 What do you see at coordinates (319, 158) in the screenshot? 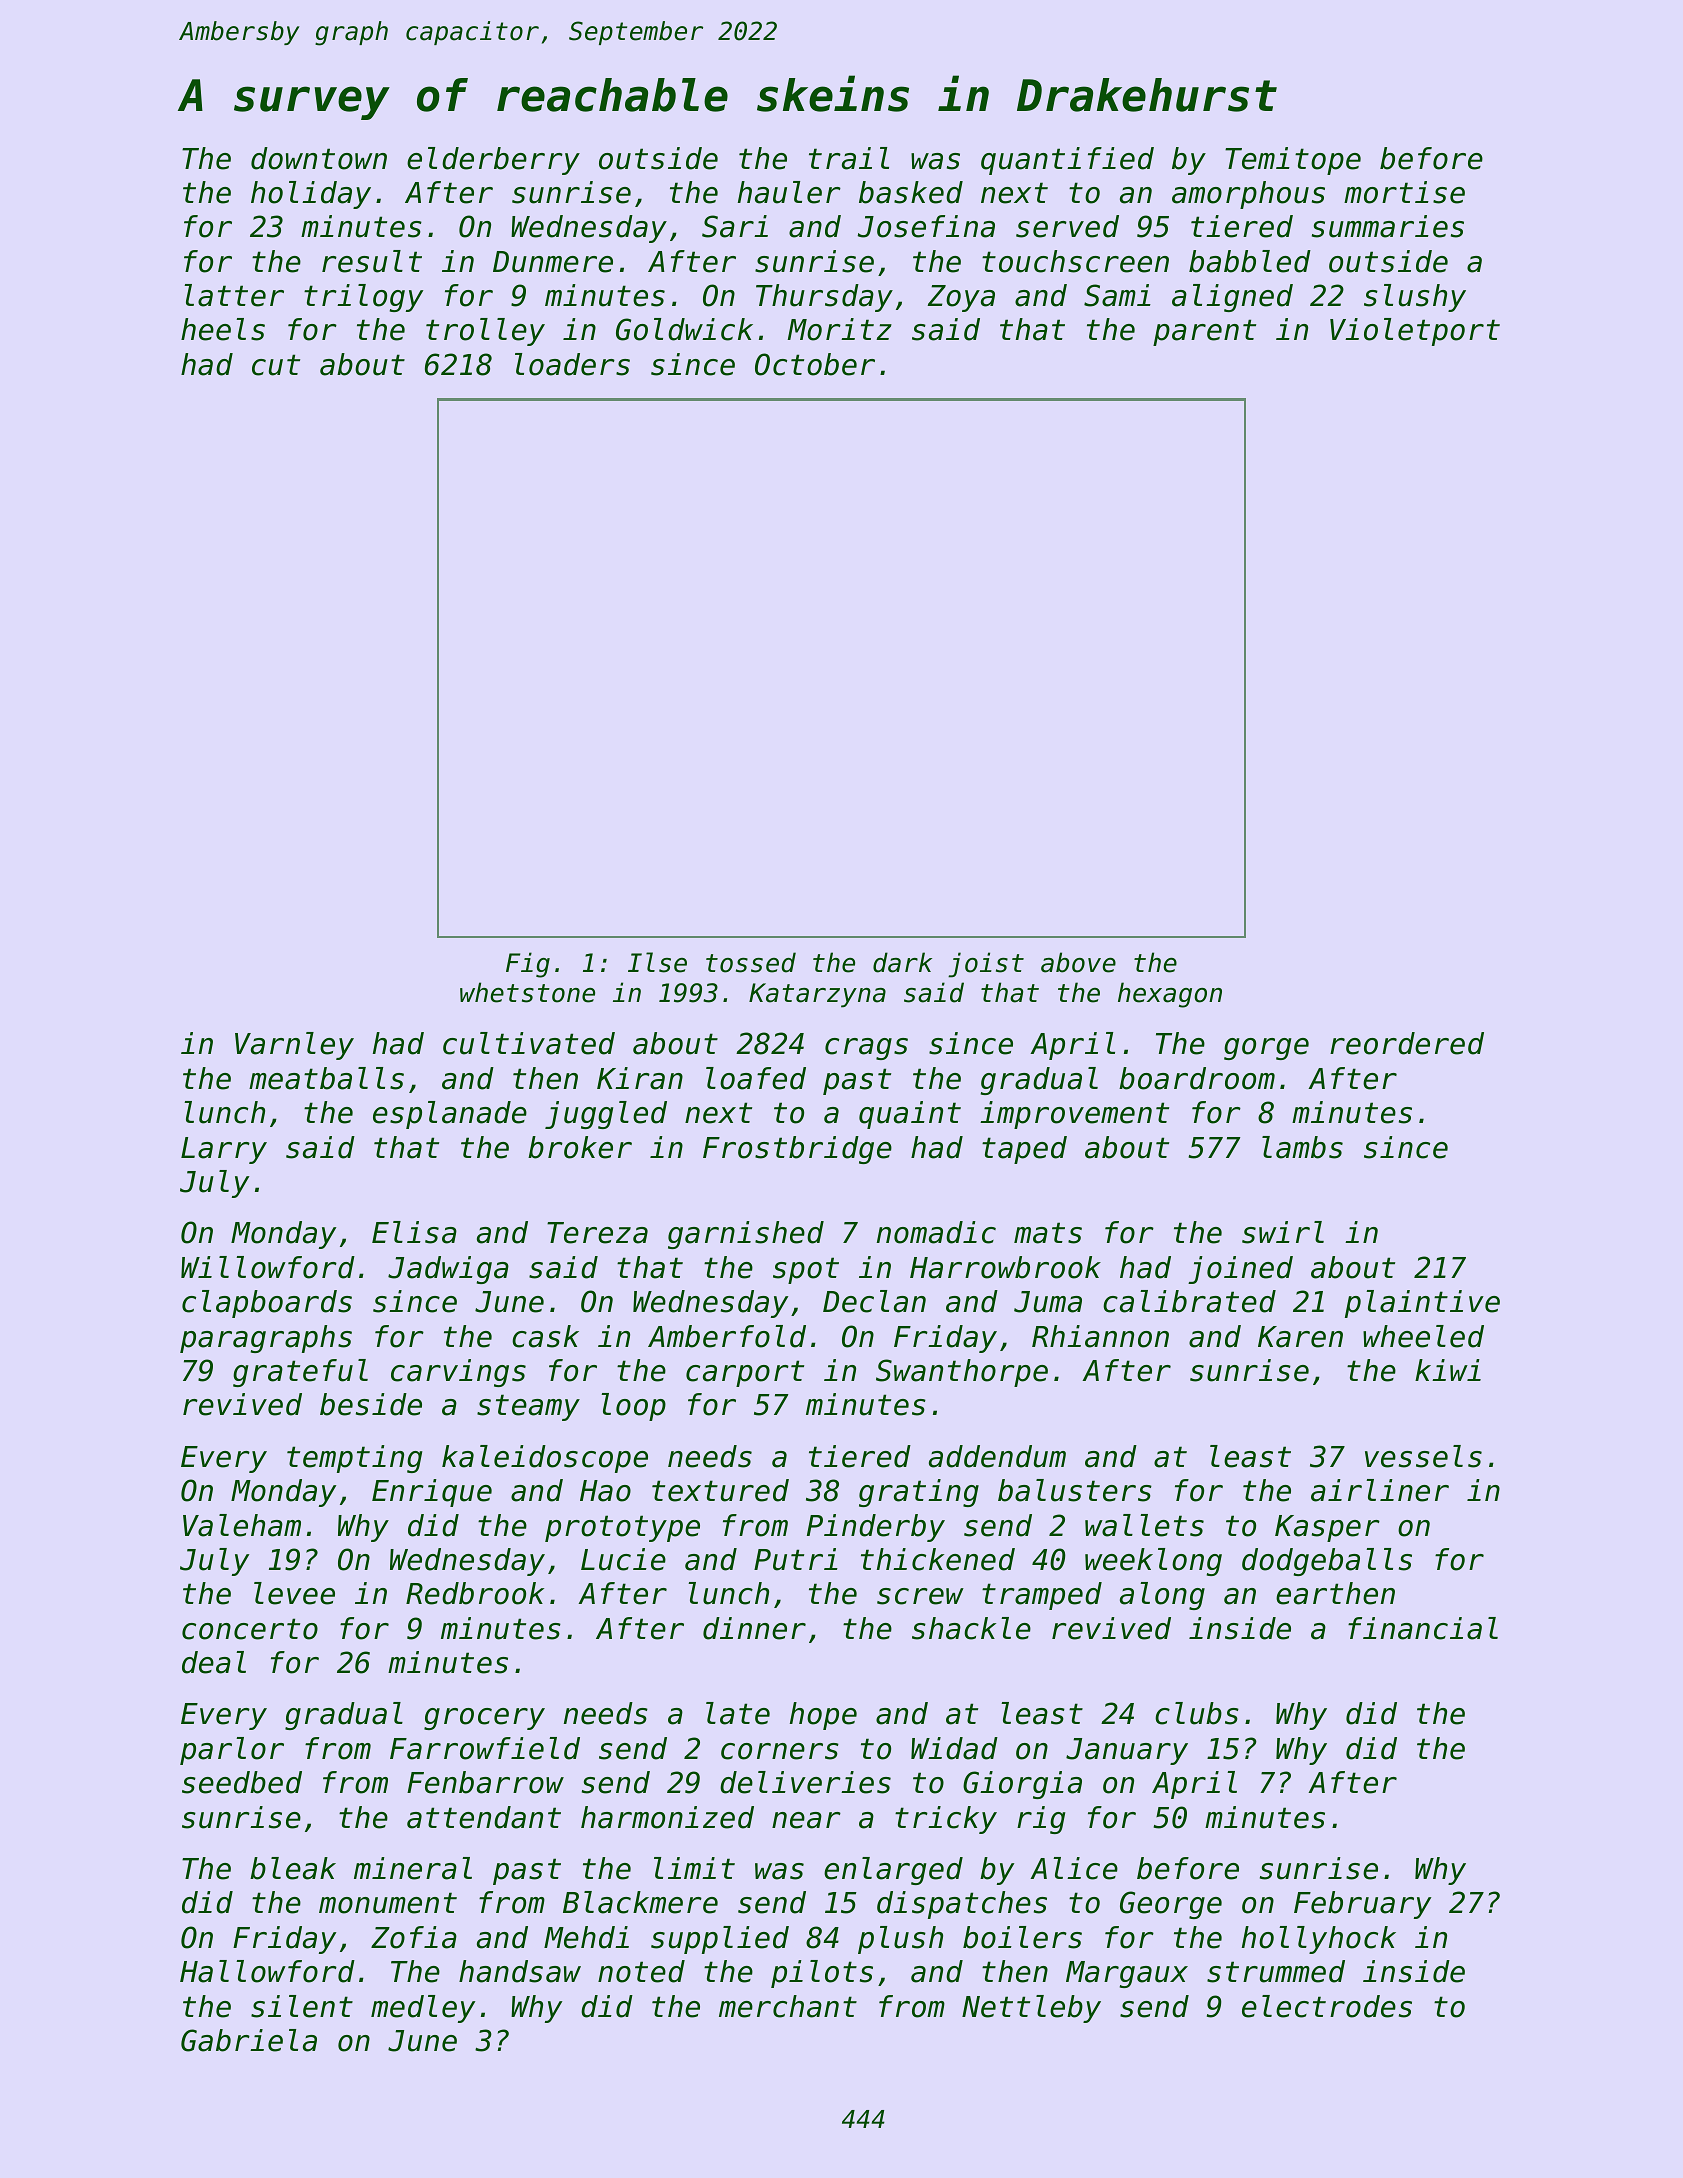
I see `downtown` at bounding box center [319, 158].
